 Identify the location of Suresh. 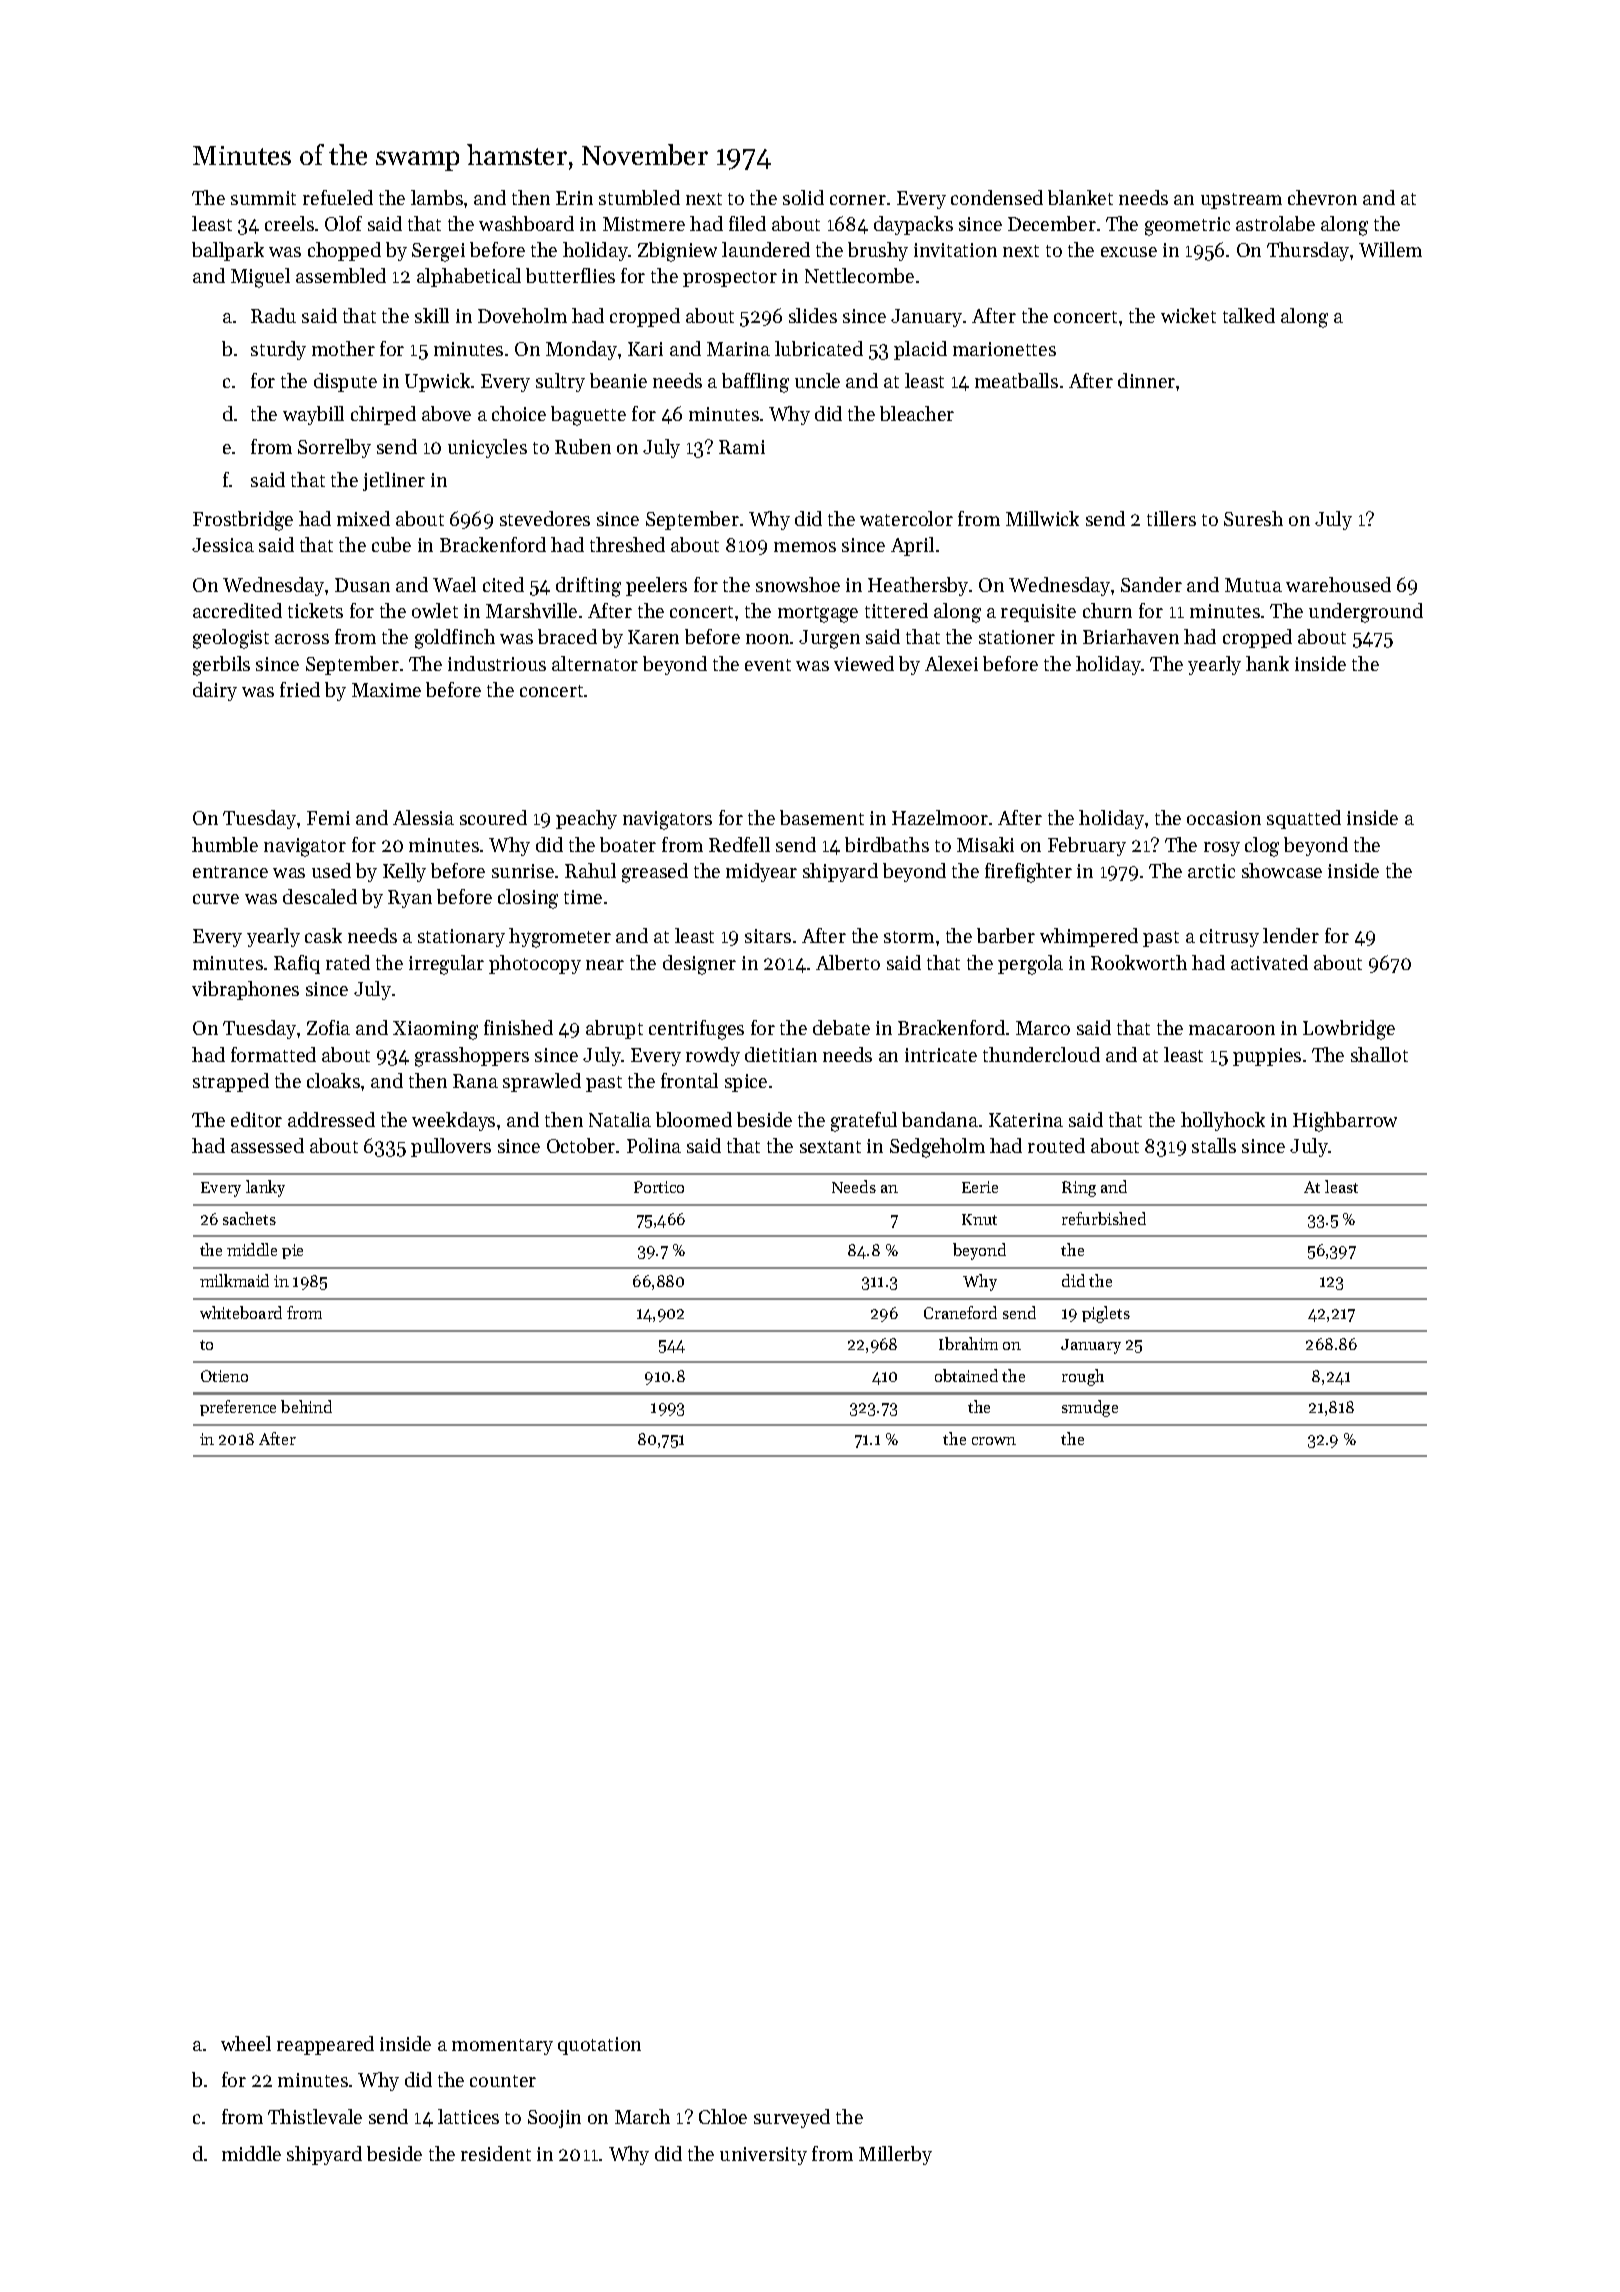
(1253, 518).
